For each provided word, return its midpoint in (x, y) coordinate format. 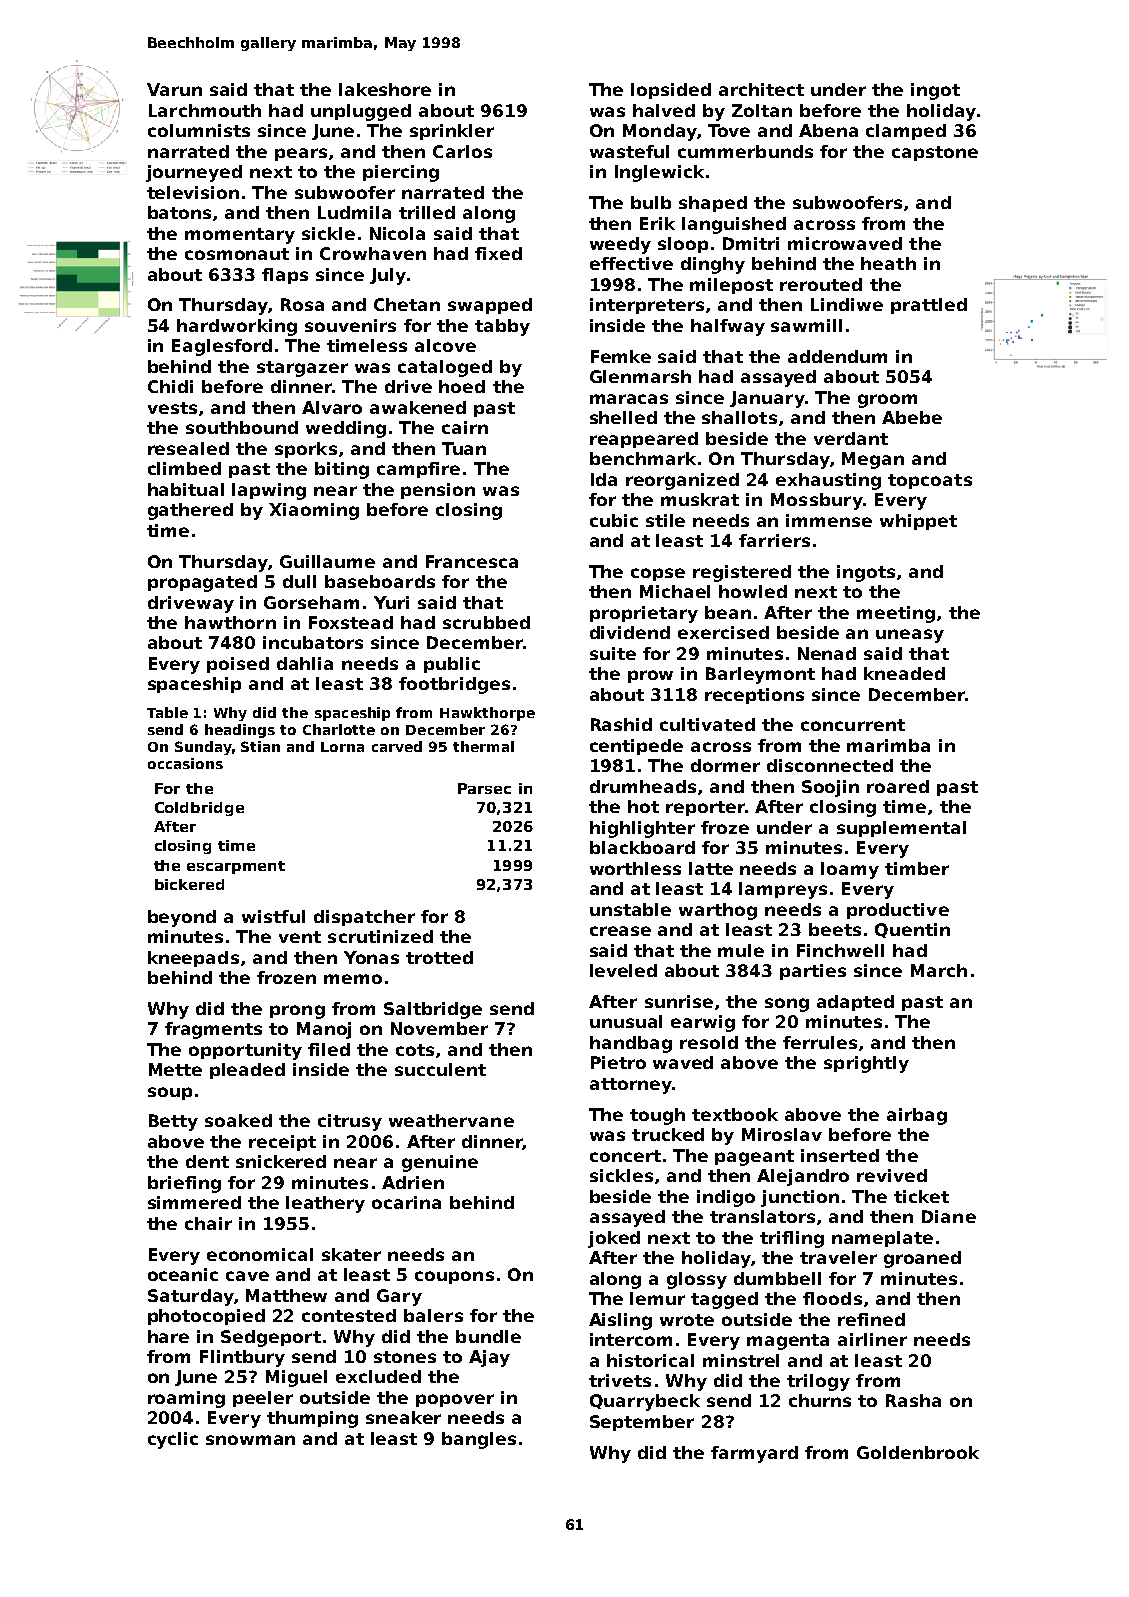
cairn (465, 427)
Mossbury (817, 501)
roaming (186, 1399)
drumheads (643, 786)
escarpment (236, 867)
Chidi (170, 386)
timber (917, 868)
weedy (620, 245)
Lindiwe (847, 304)
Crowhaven (373, 253)
